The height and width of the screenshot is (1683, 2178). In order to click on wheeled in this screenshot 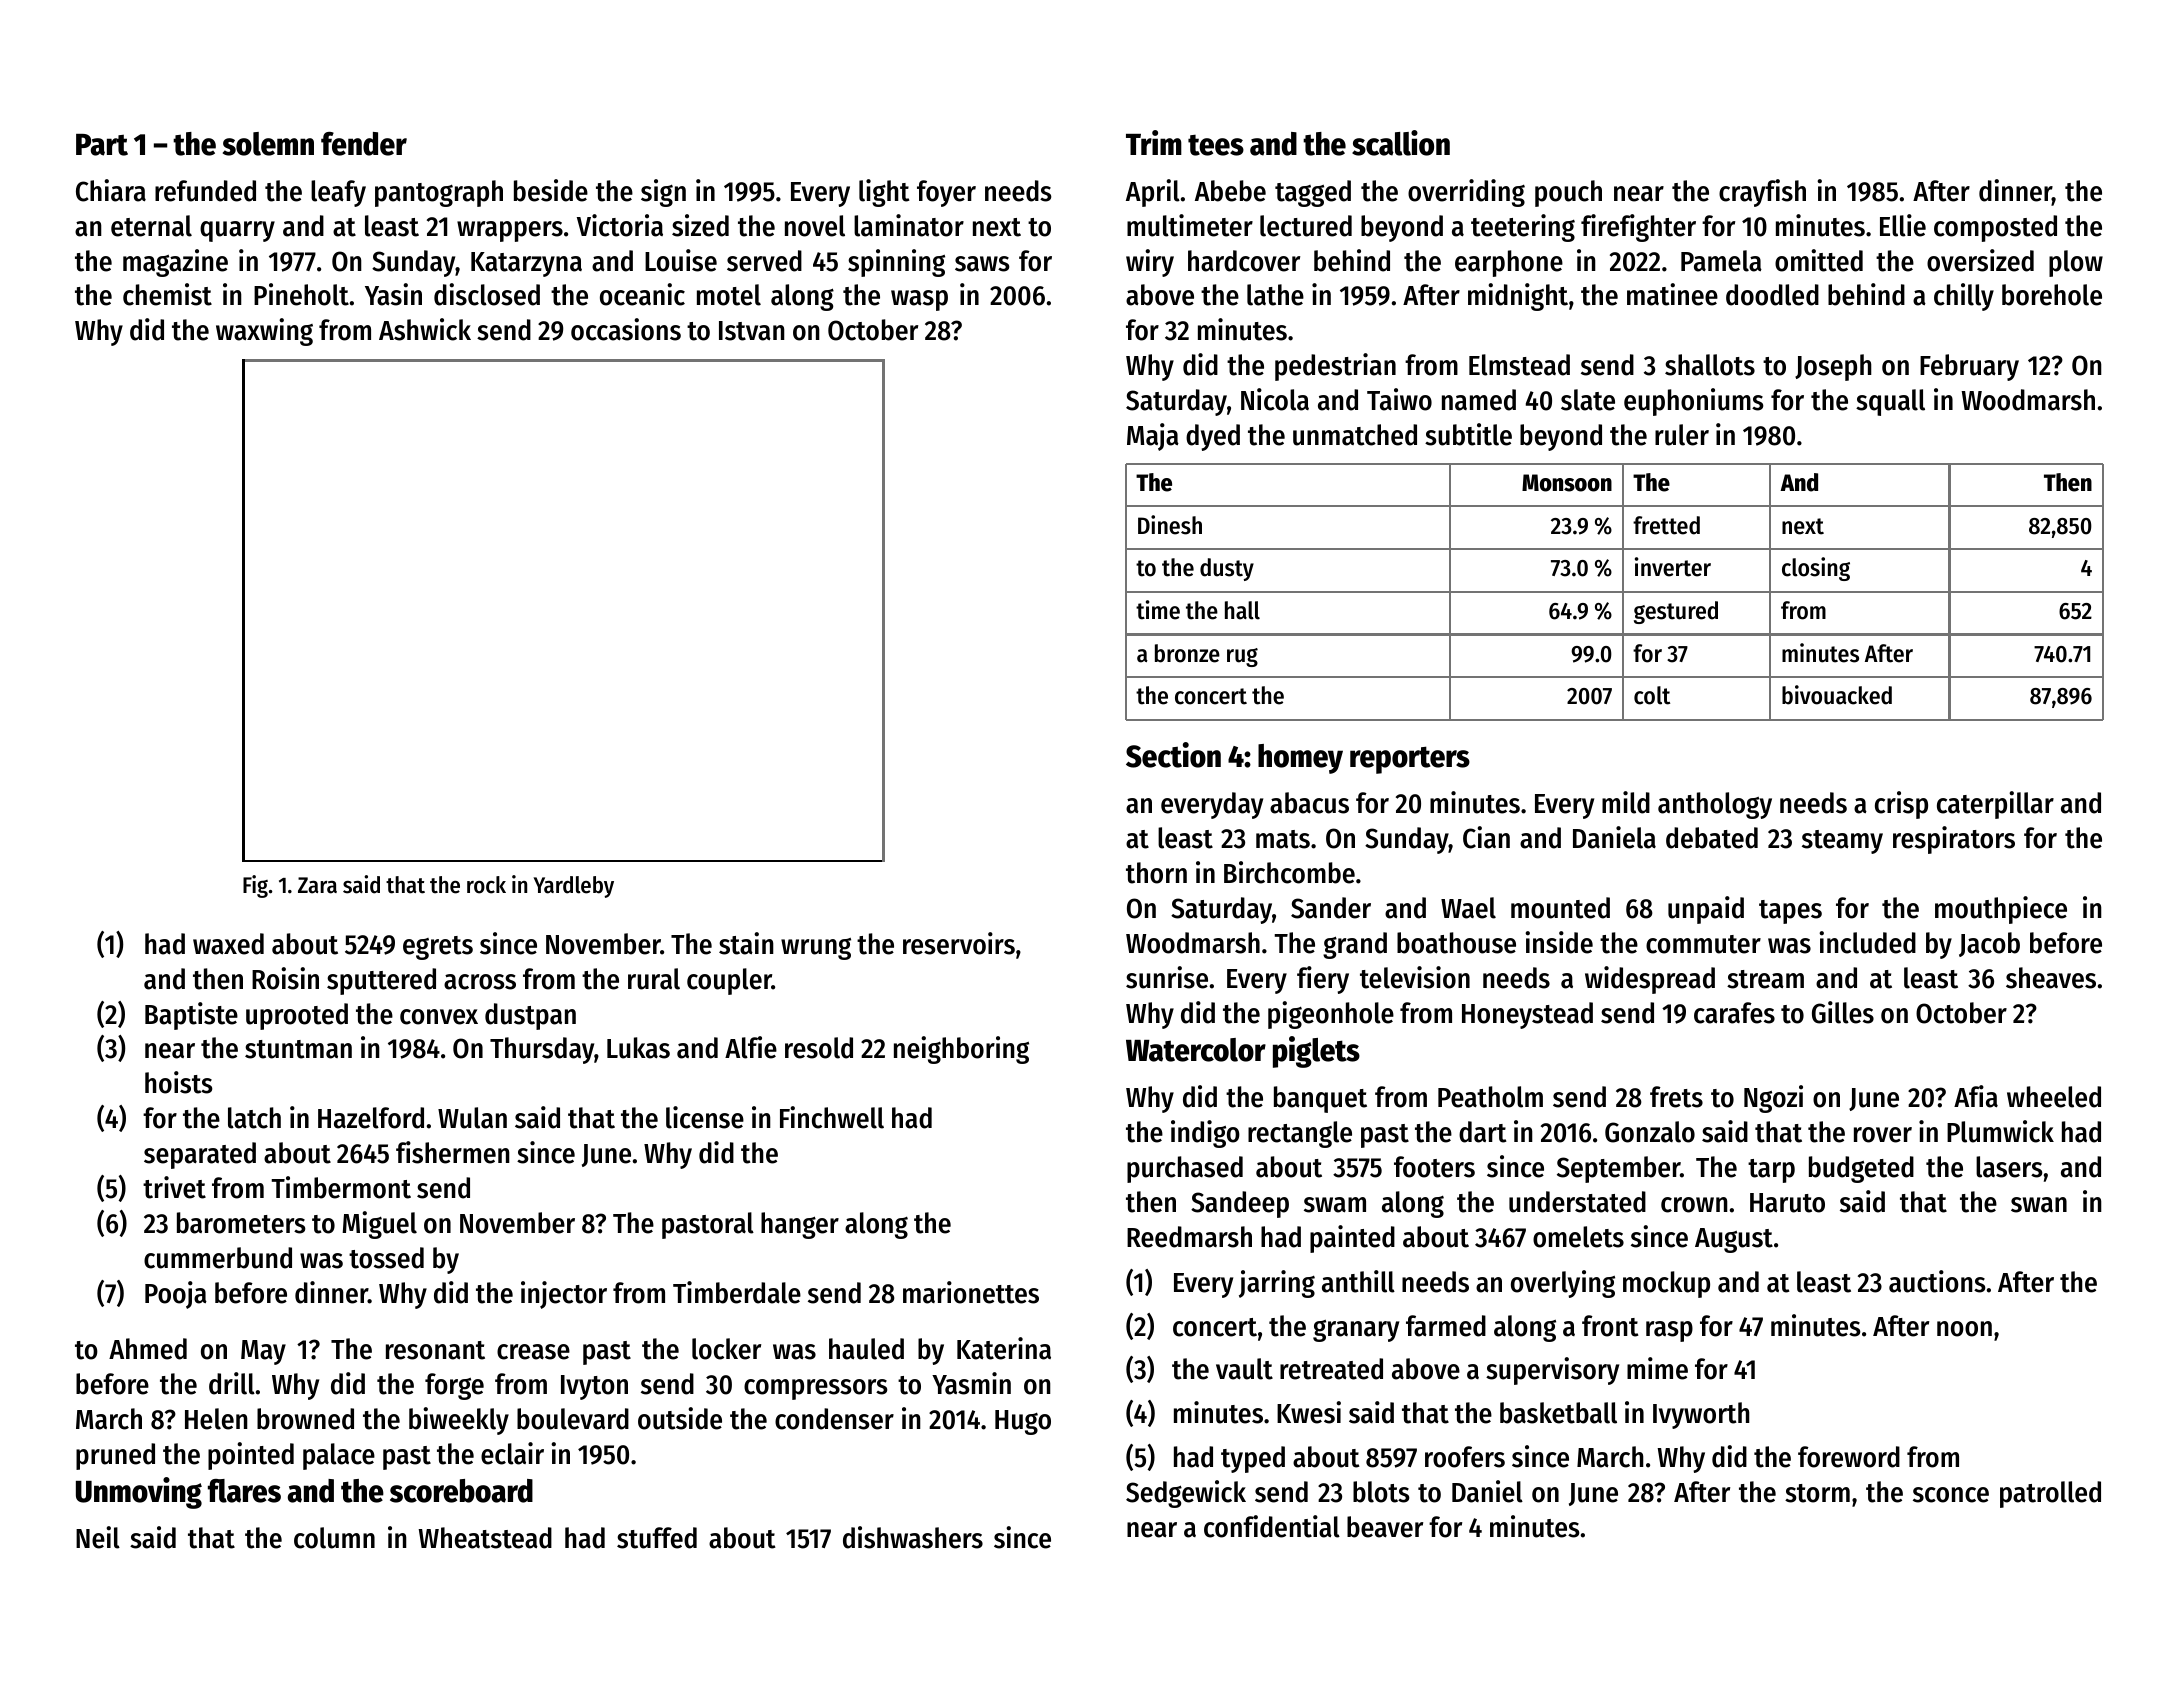, I will do `click(2054, 1097)`.
